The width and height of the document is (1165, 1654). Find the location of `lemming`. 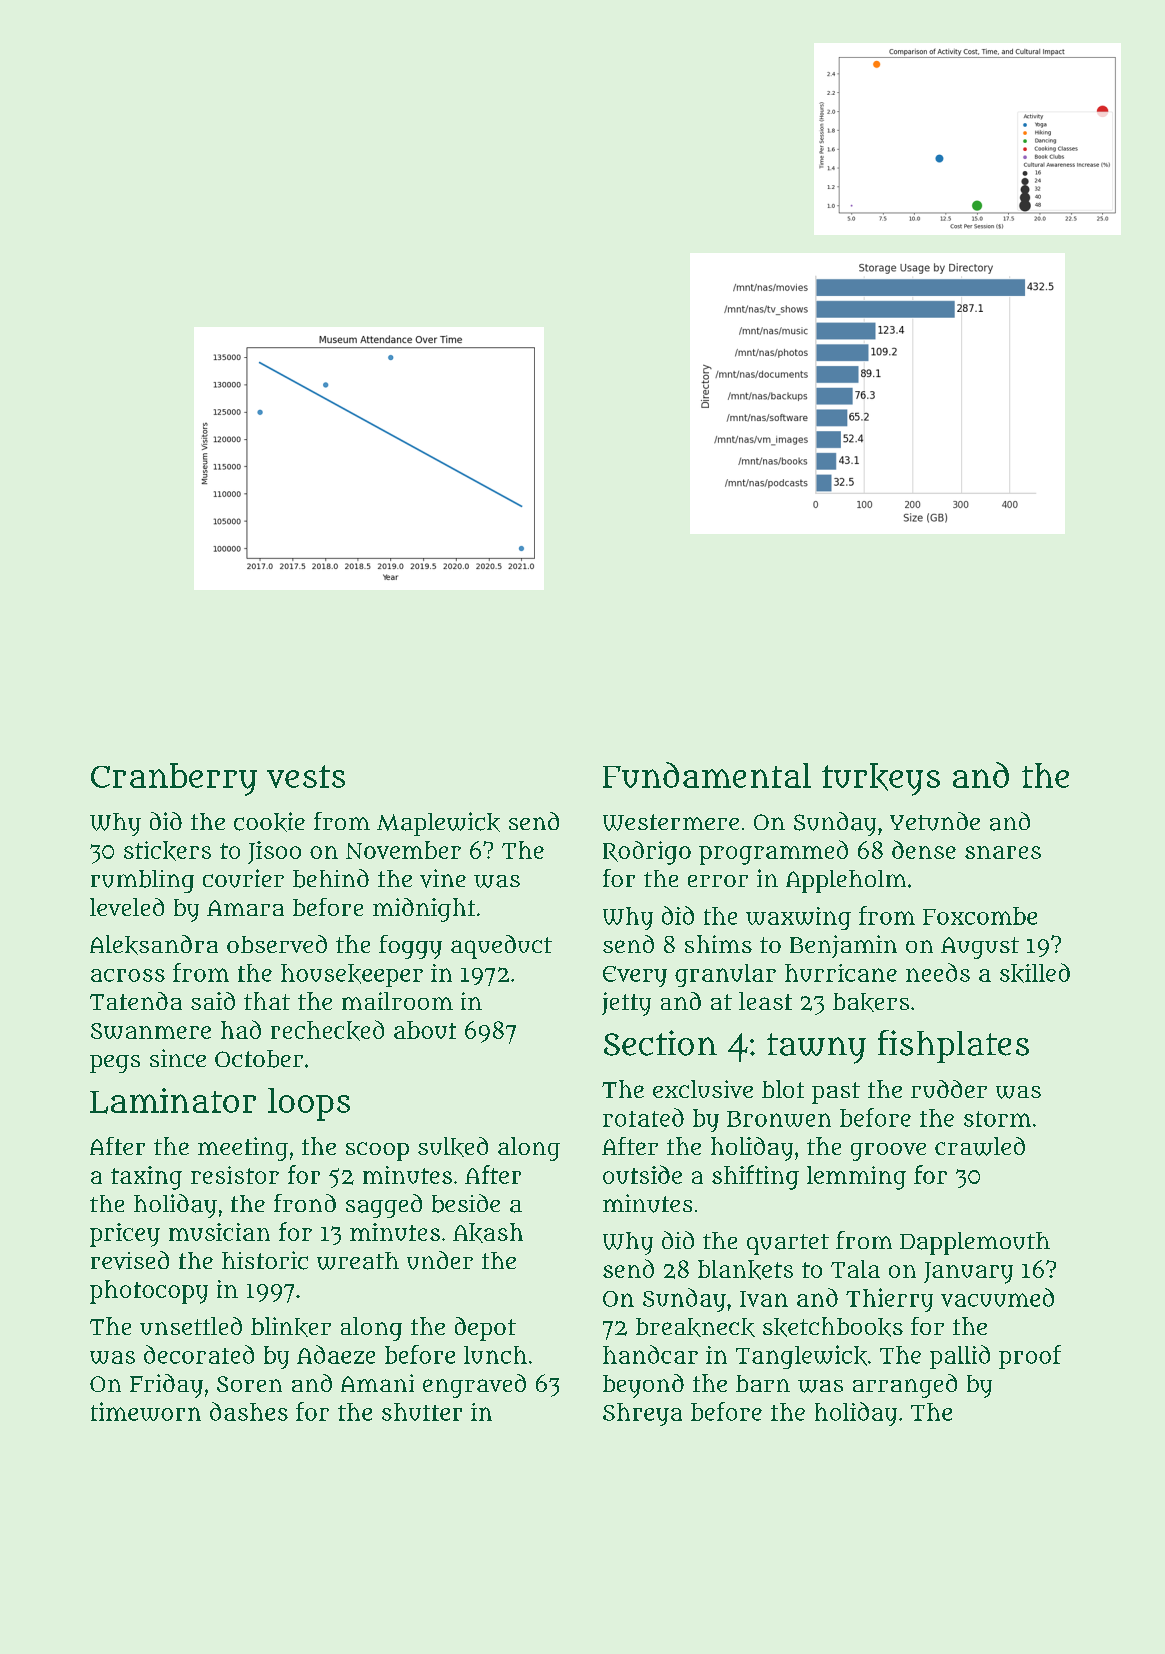

lemming is located at coordinates (856, 1178).
